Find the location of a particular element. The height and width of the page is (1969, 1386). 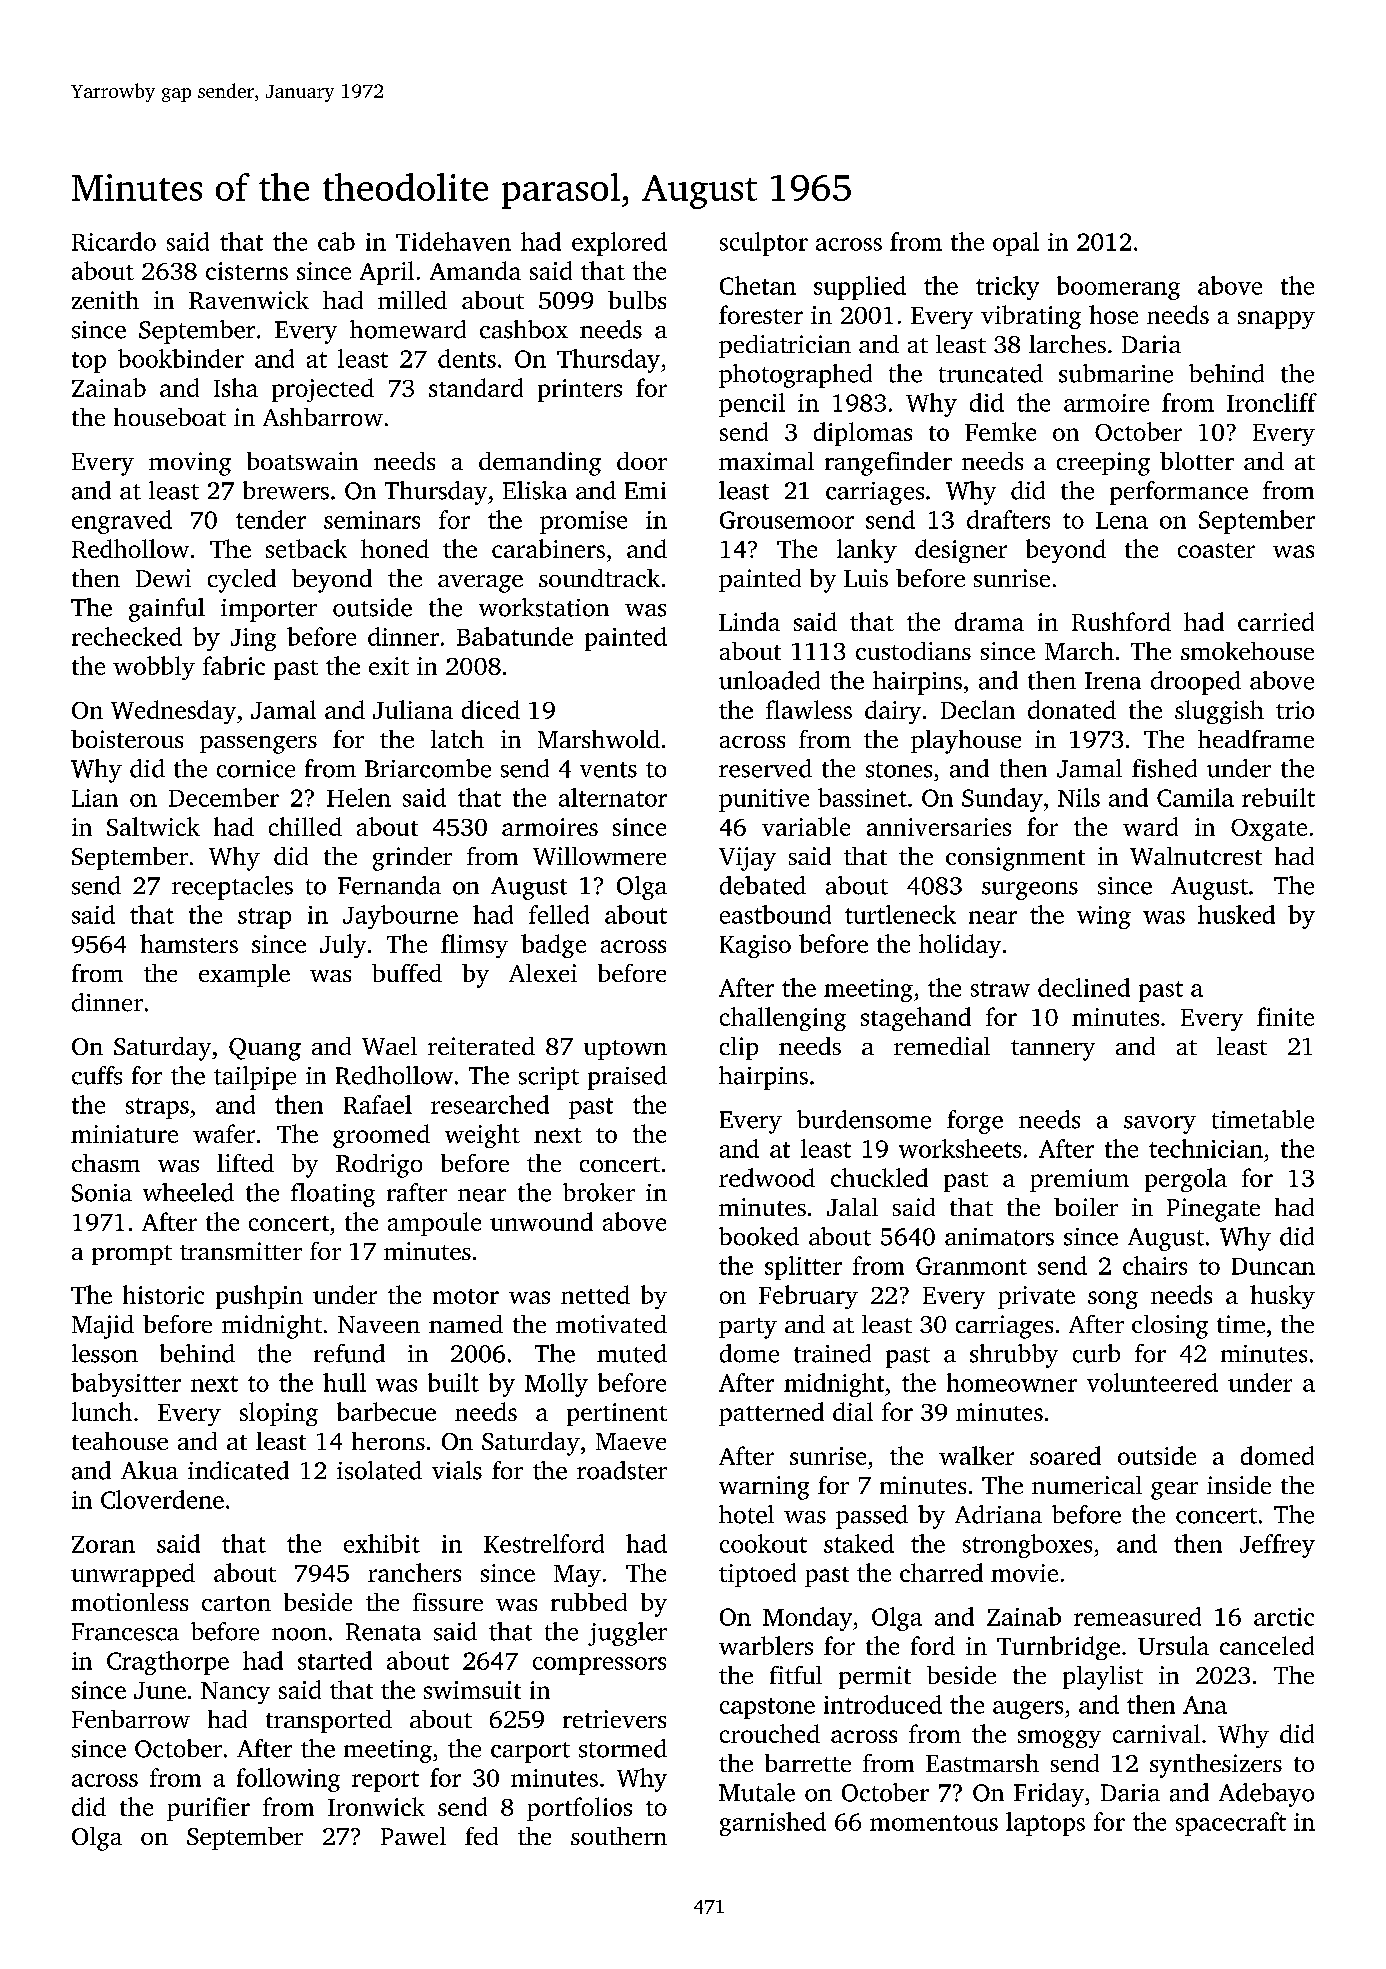

rubbed is located at coordinates (589, 1602).
